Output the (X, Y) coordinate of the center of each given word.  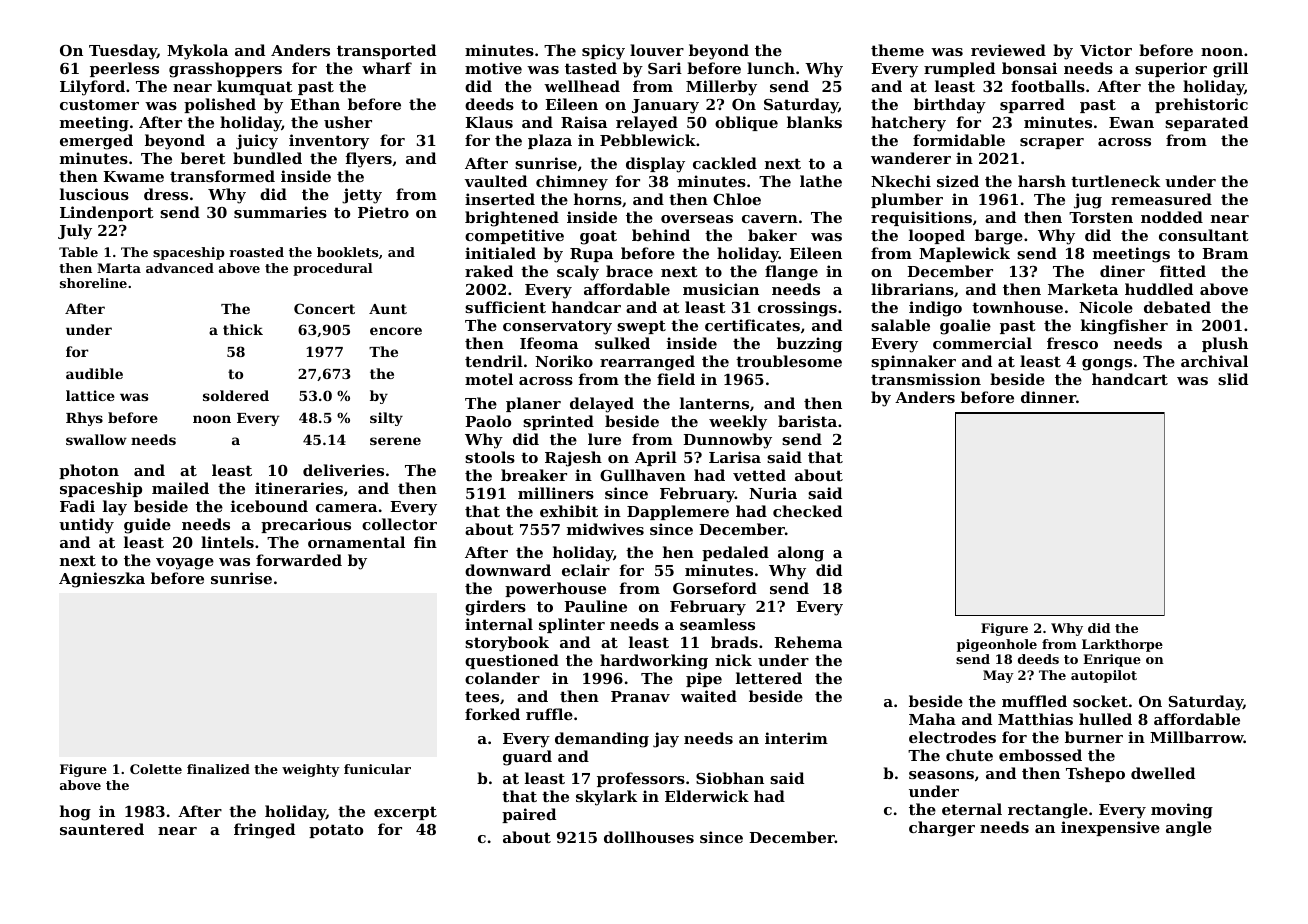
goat (598, 237)
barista (807, 421)
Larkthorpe (1122, 645)
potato (336, 831)
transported (386, 51)
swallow (96, 439)
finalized (218, 769)
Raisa (584, 122)
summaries (280, 212)
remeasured (1161, 199)
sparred (1032, 105)
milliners (556, 493)
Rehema (808, 642)
